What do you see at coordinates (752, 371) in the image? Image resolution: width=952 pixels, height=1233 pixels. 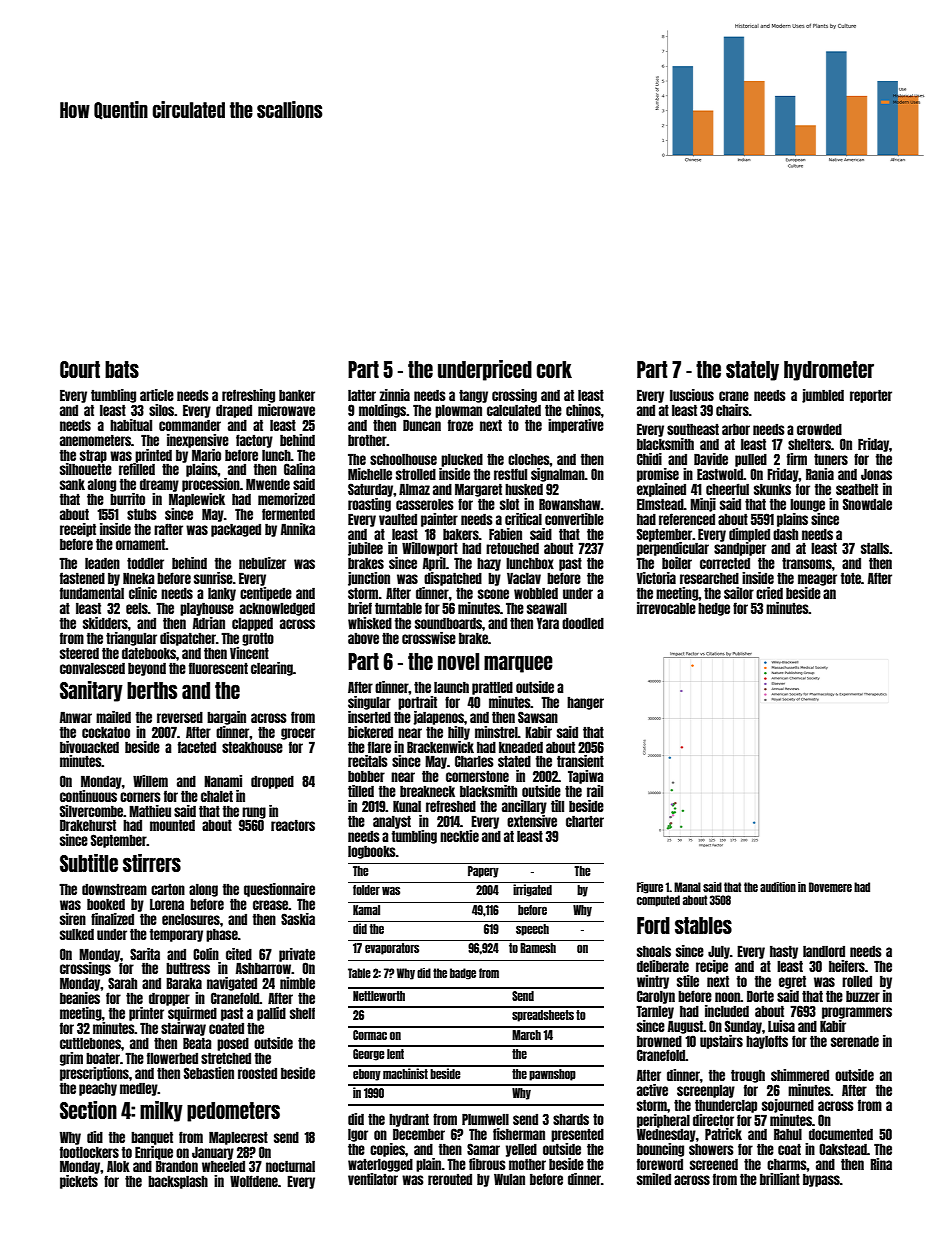 I see `stately` at bounding box center [752, 371].
